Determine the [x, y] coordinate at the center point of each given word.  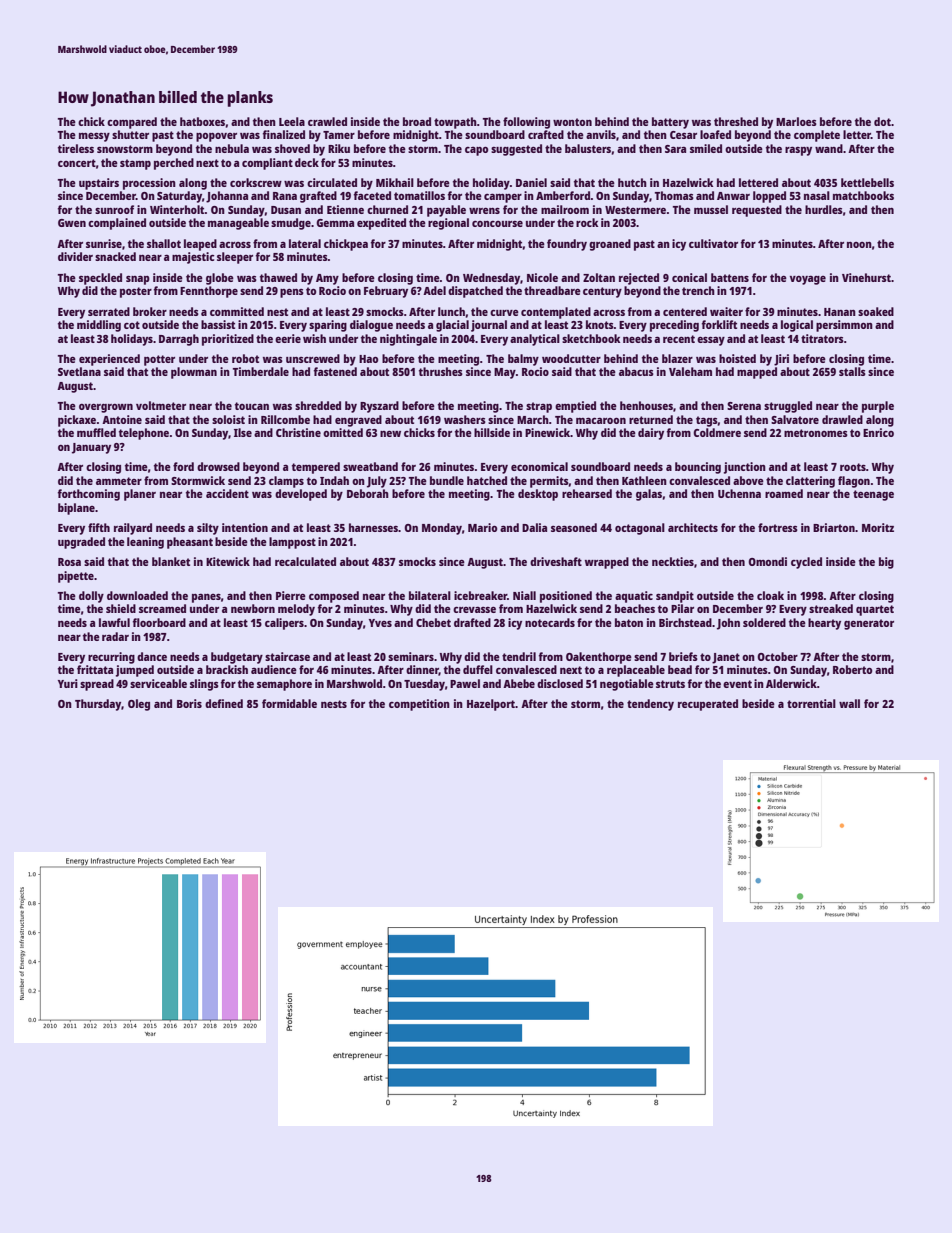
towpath [455, 123]
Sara [675, 149]
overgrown [106, 408]
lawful [114, 622]
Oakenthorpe [599, 658]
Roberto [852, 669]
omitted [343, 432]
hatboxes [203, 122]
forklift [719, 324]
